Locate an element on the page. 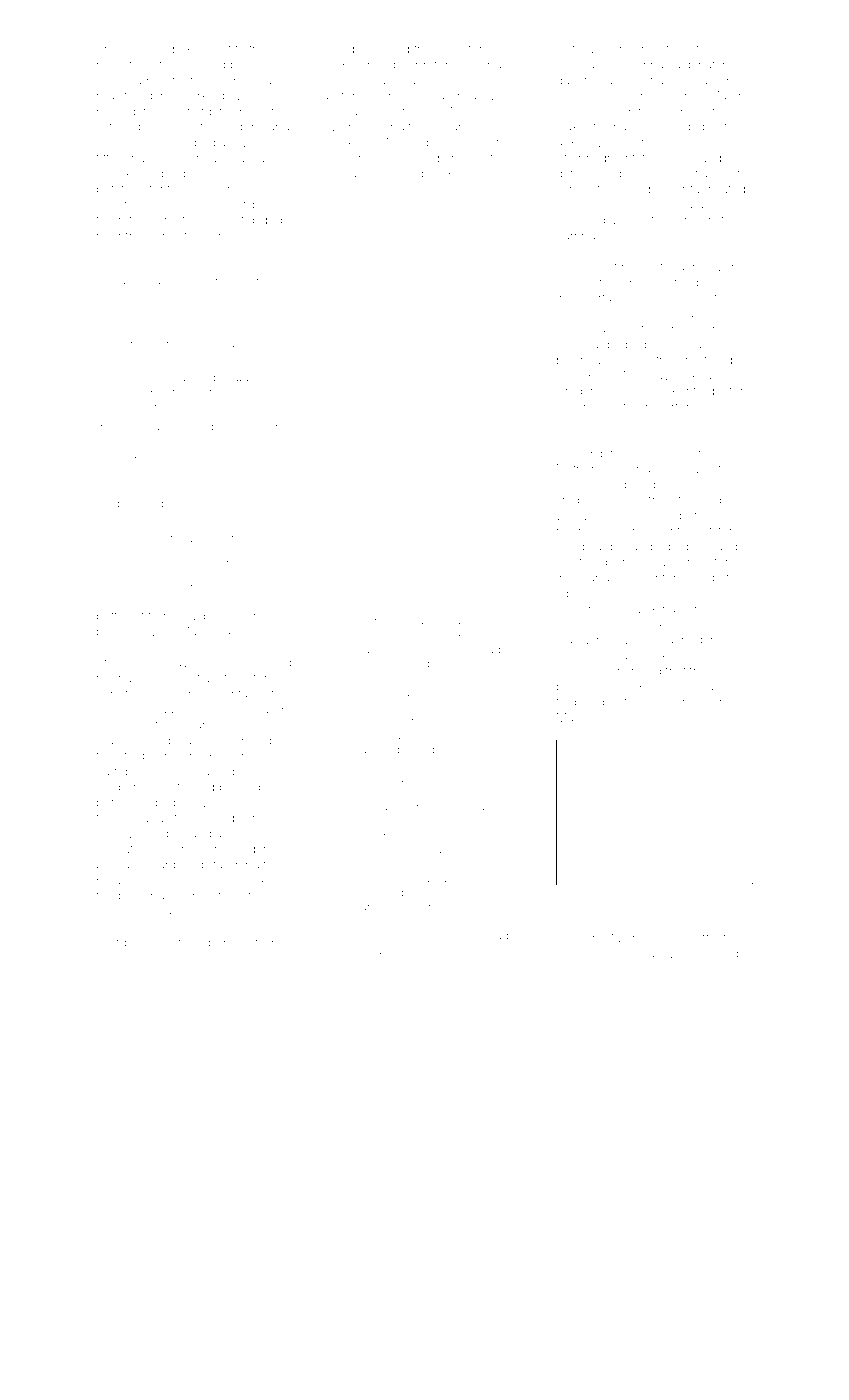 The height and width of the image is (1400, 849). Oakenfell is located at coordinates (582, 126).
